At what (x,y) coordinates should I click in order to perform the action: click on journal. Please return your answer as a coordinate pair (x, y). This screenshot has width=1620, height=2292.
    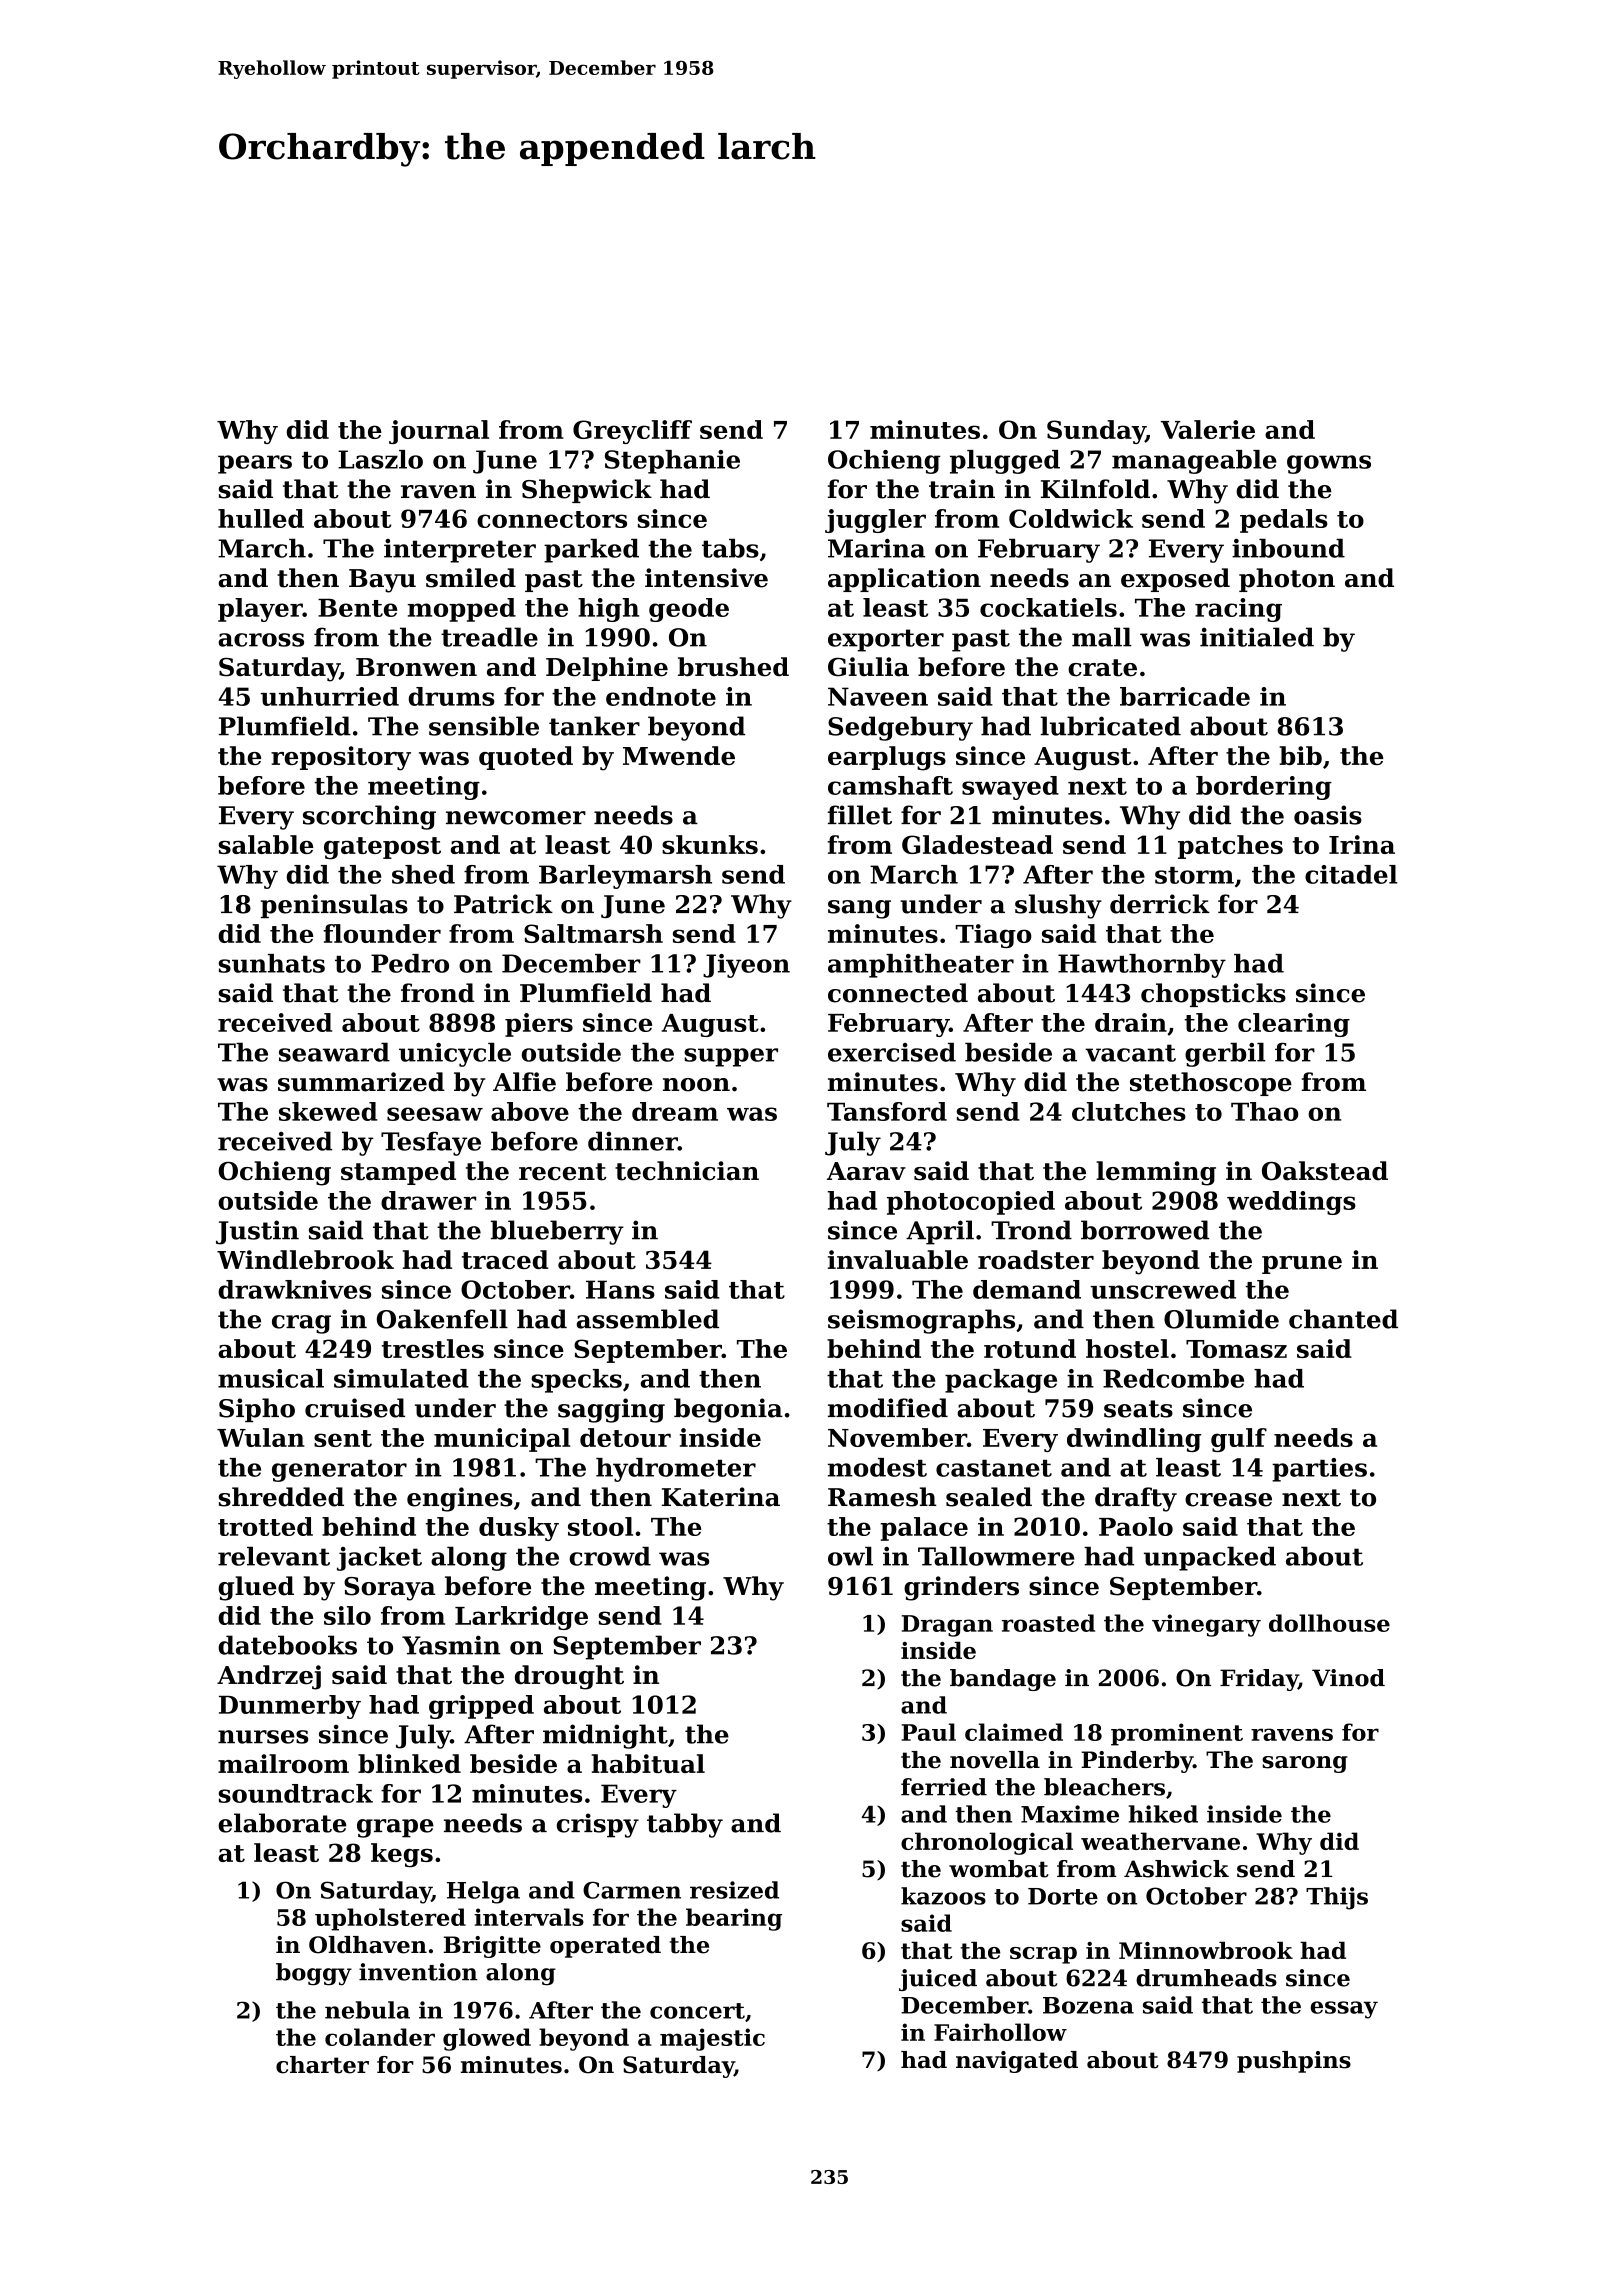
    Looking at the image, I should click on (439, 432).
